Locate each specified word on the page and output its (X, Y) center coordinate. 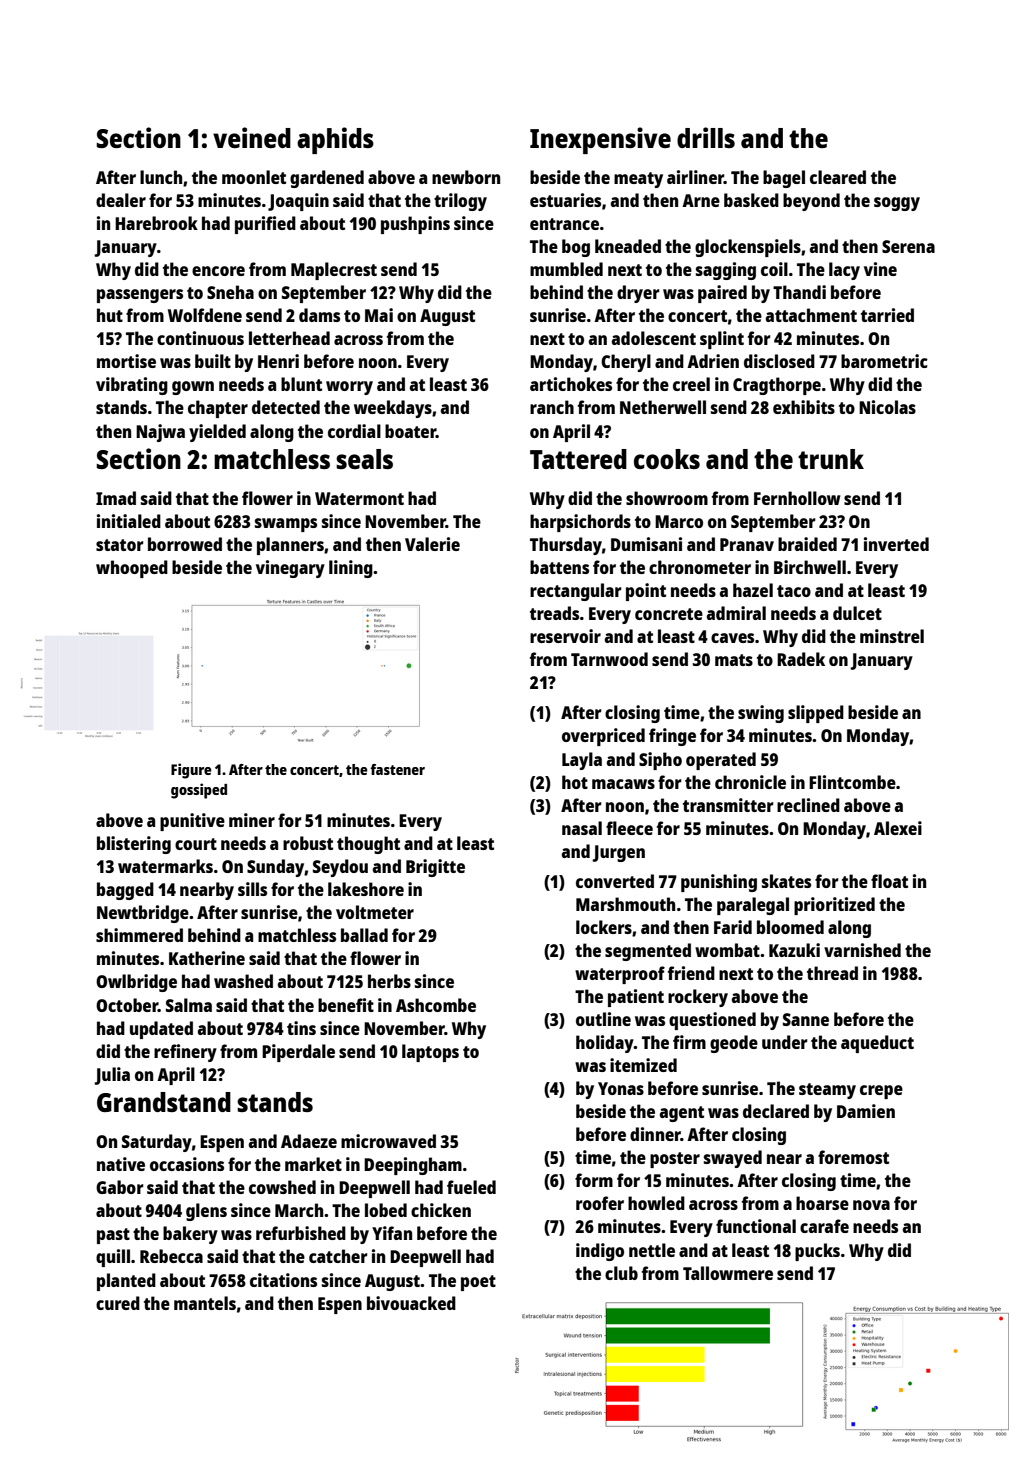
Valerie (432, 544)
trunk (831, 459)
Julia (112, 1076)
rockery (698, 998)
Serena (908, 246)
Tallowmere (728, 1273)
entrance (564, 224)
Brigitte (435, 868)
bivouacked (411, 1303)
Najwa (160, 433)
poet (478, 1283)
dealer (121, 200)
